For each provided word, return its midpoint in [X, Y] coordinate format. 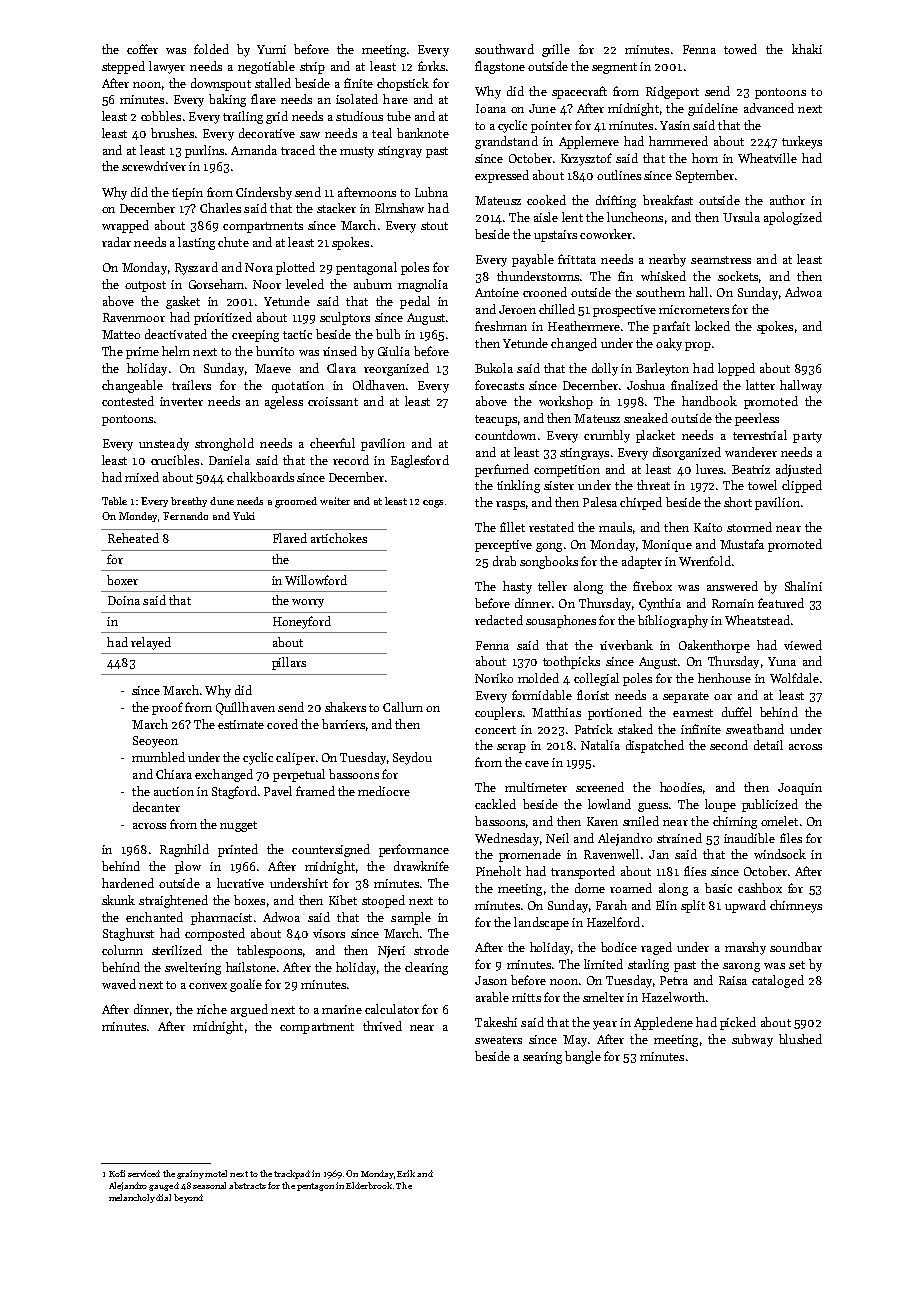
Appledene [663, 1023]
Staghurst [128, 934]
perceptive [503, 546]
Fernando [185, 516]
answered [732, 586]
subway [752, 1040]
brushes [172, 133]
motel [216, 1173]
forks [431, 66]
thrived [382, 1026]
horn [705, 158]
